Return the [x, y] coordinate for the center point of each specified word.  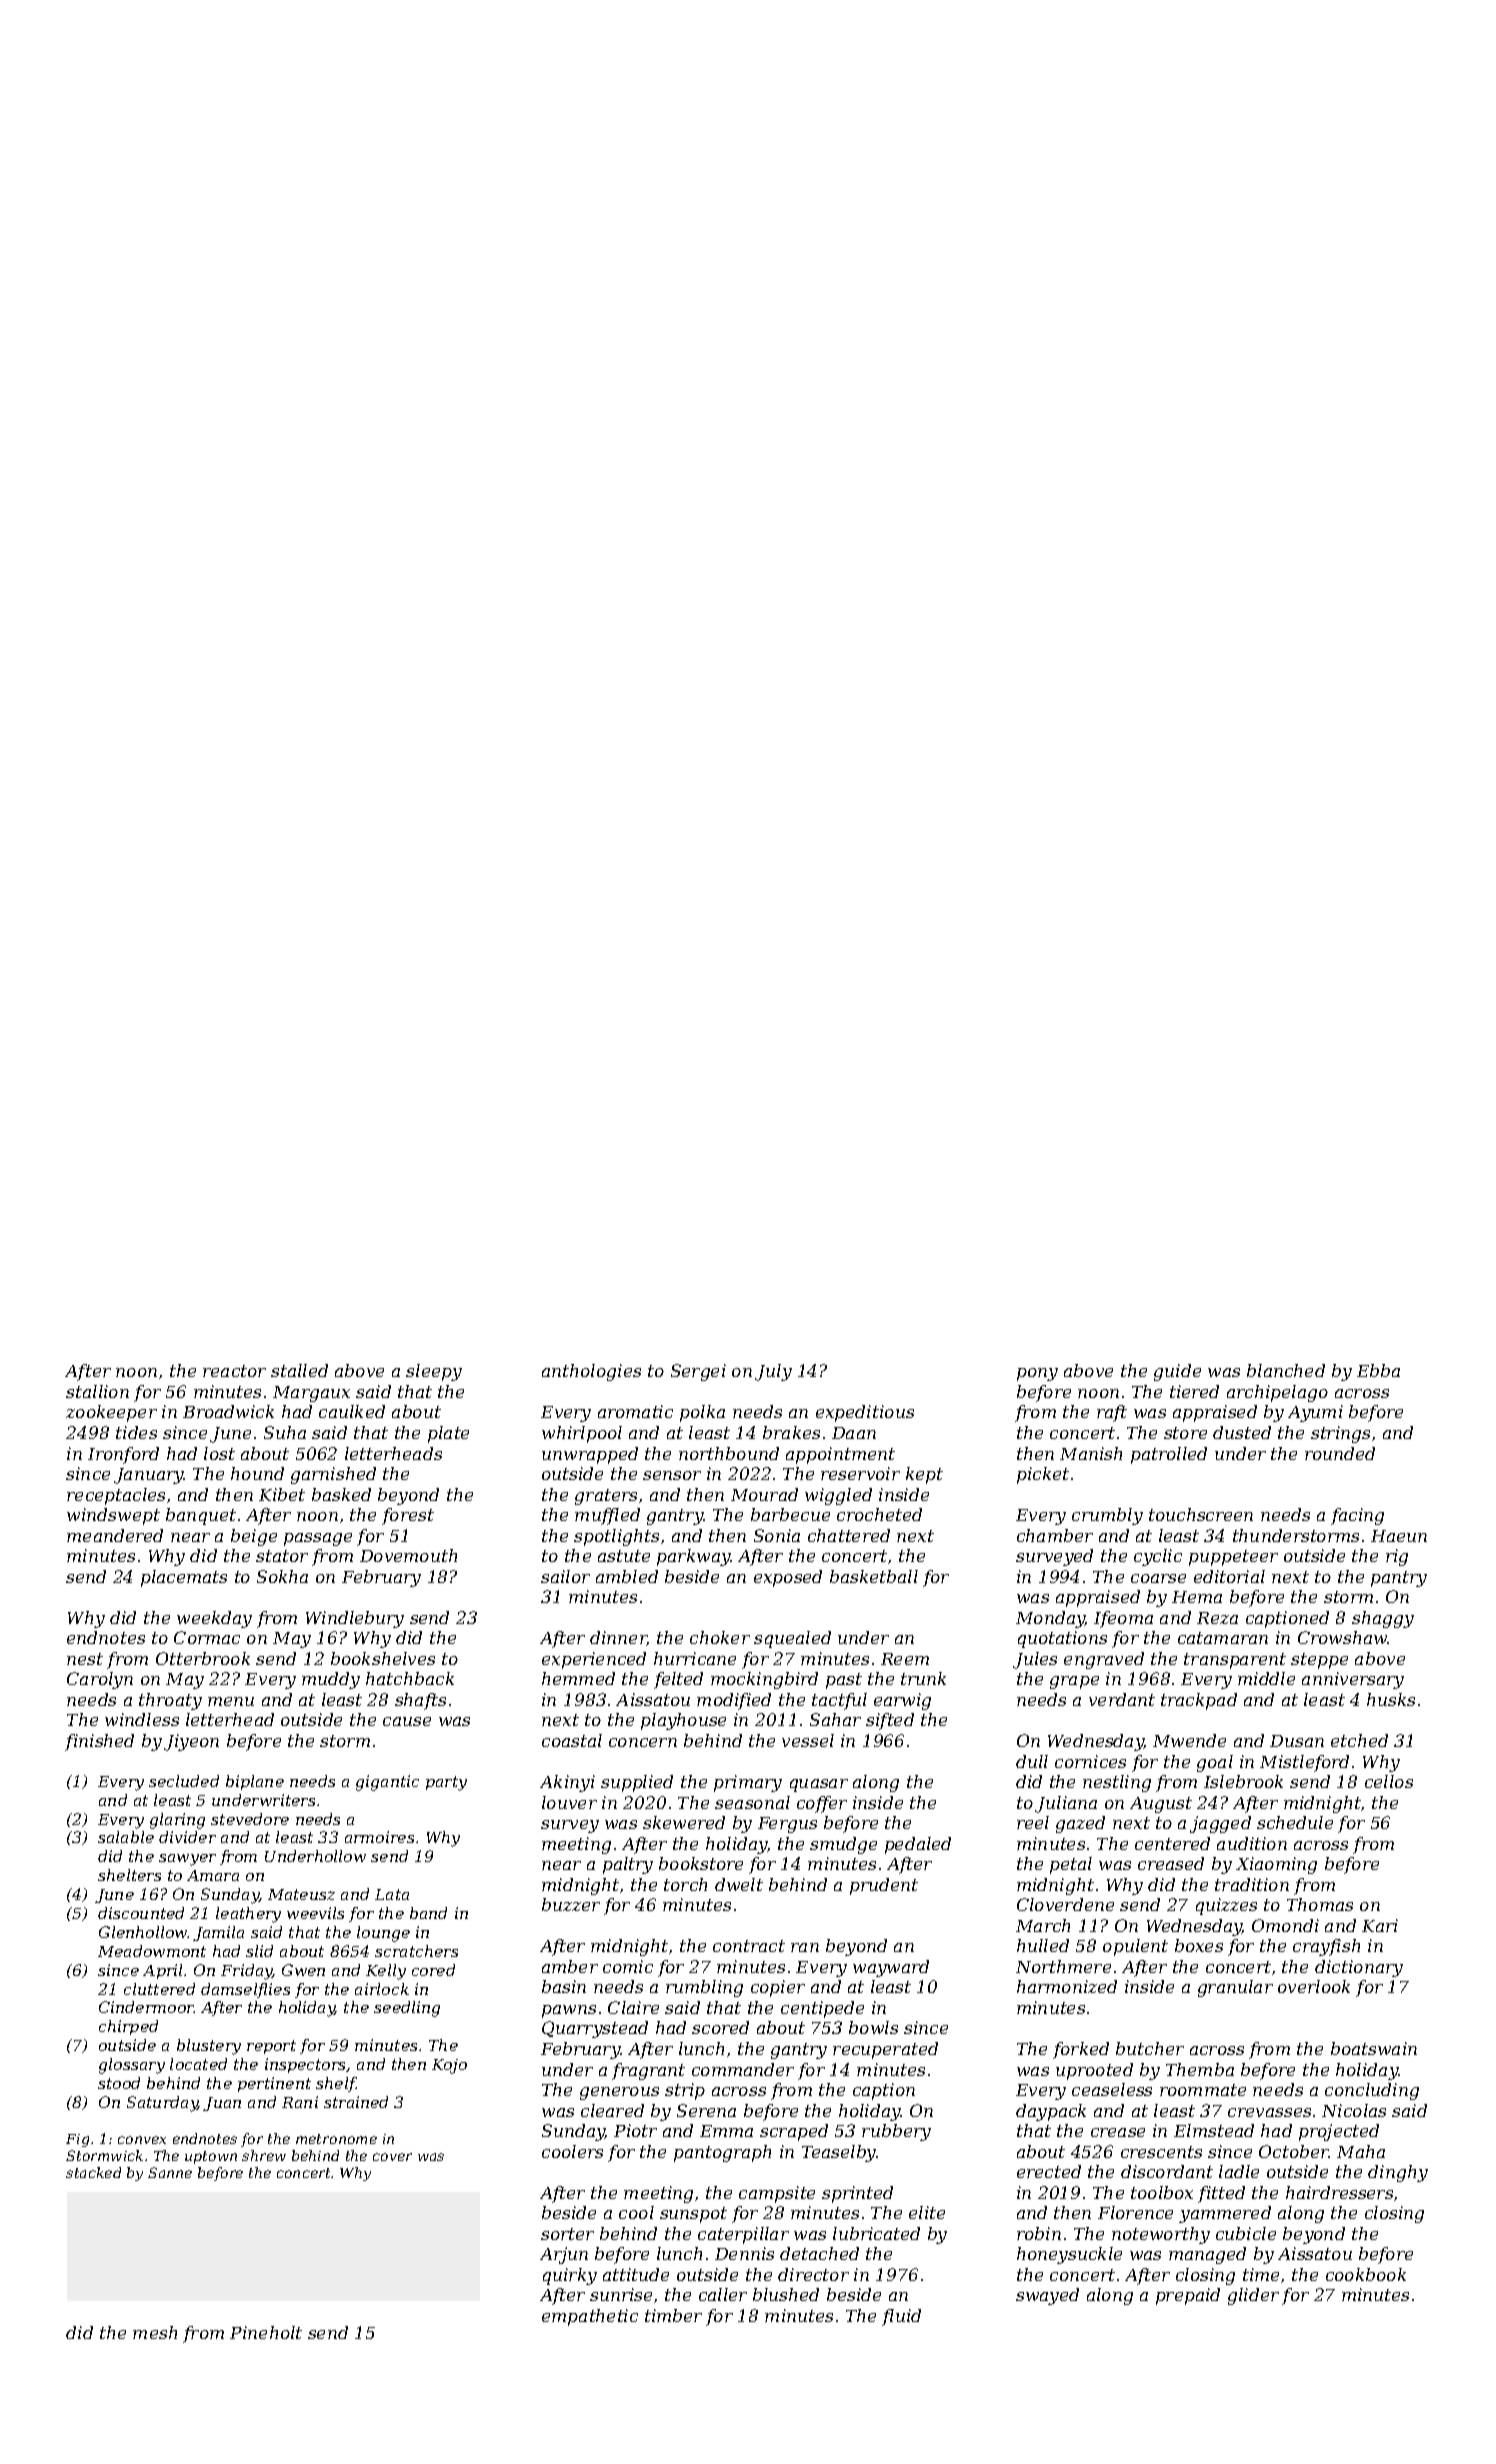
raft [1112, 1413]
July [773, 1372]
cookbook [1366, 2274]
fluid [901, 2317]
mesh [155, 2332]
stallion [97, 1391]
